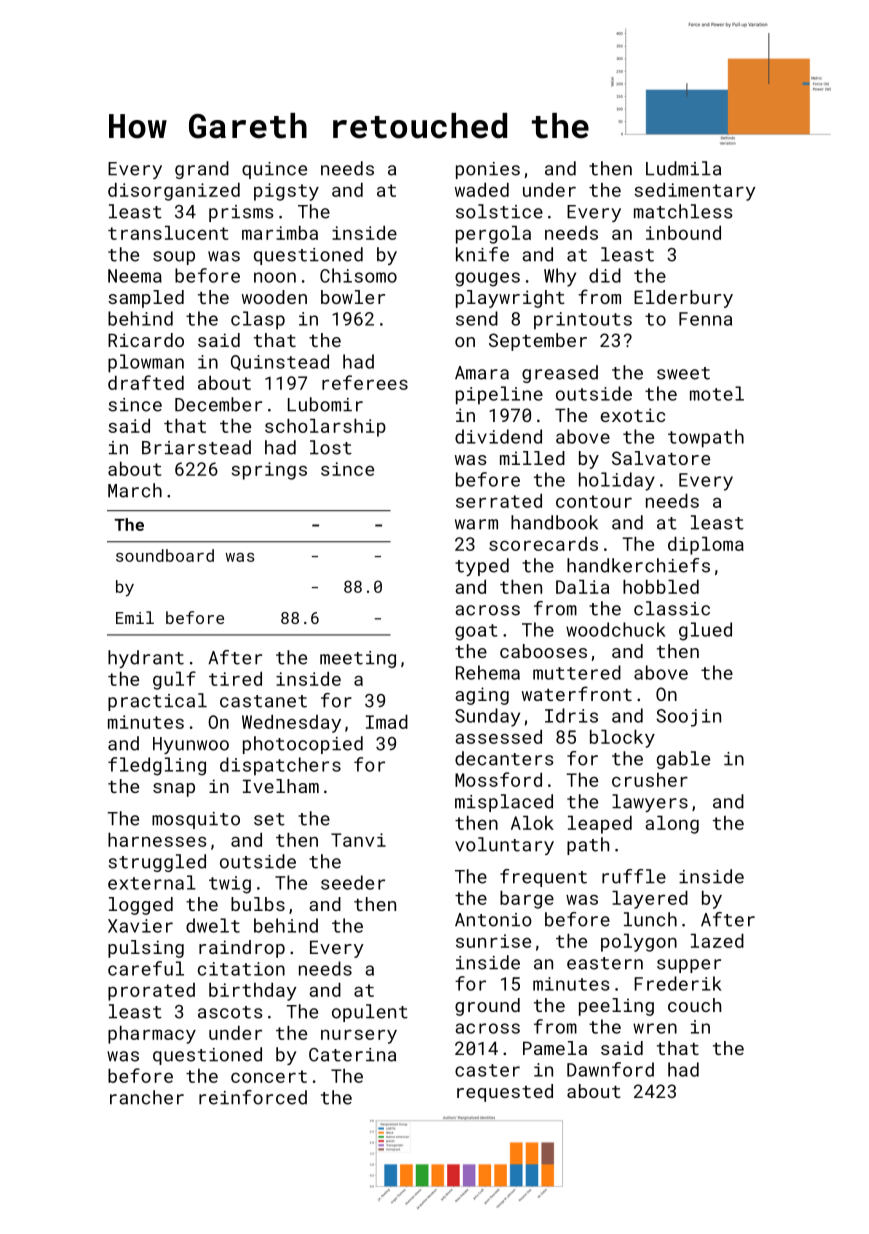  Describe the element at coordinates (387, 722) in the document. I see `Imad` at that location.
